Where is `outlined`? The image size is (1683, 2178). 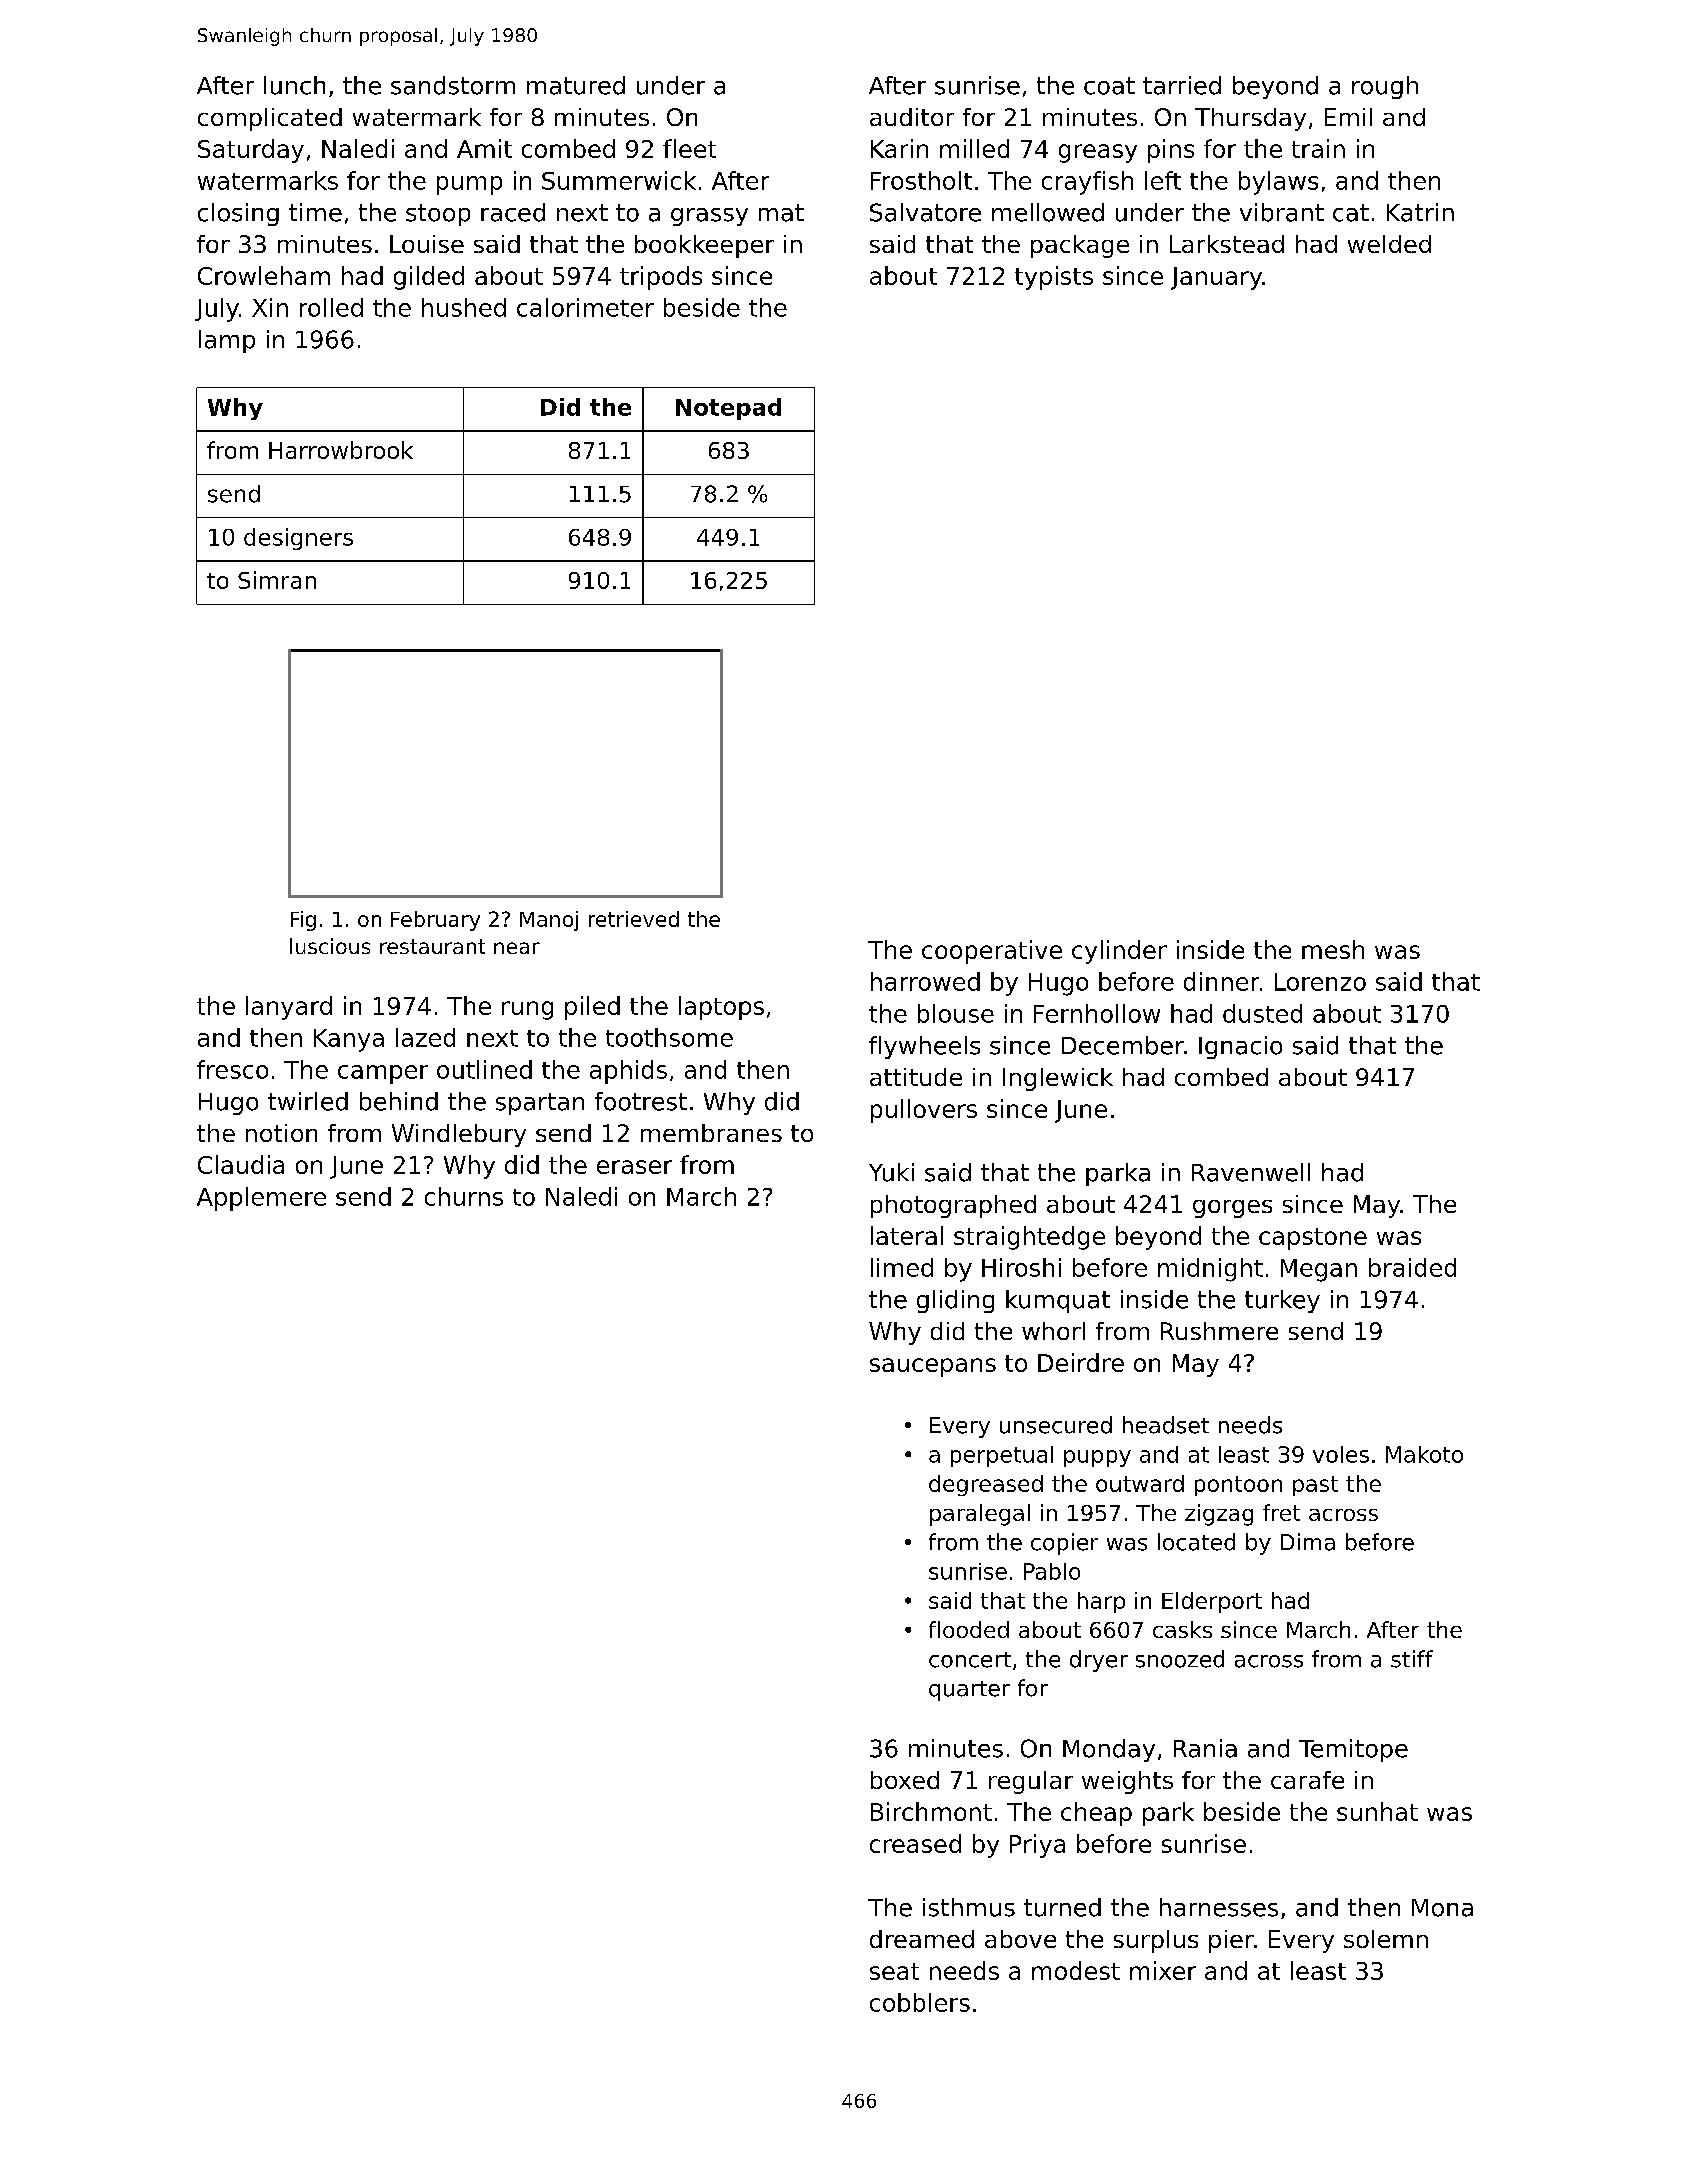
outlined is located at coordinates (484, 1069).
